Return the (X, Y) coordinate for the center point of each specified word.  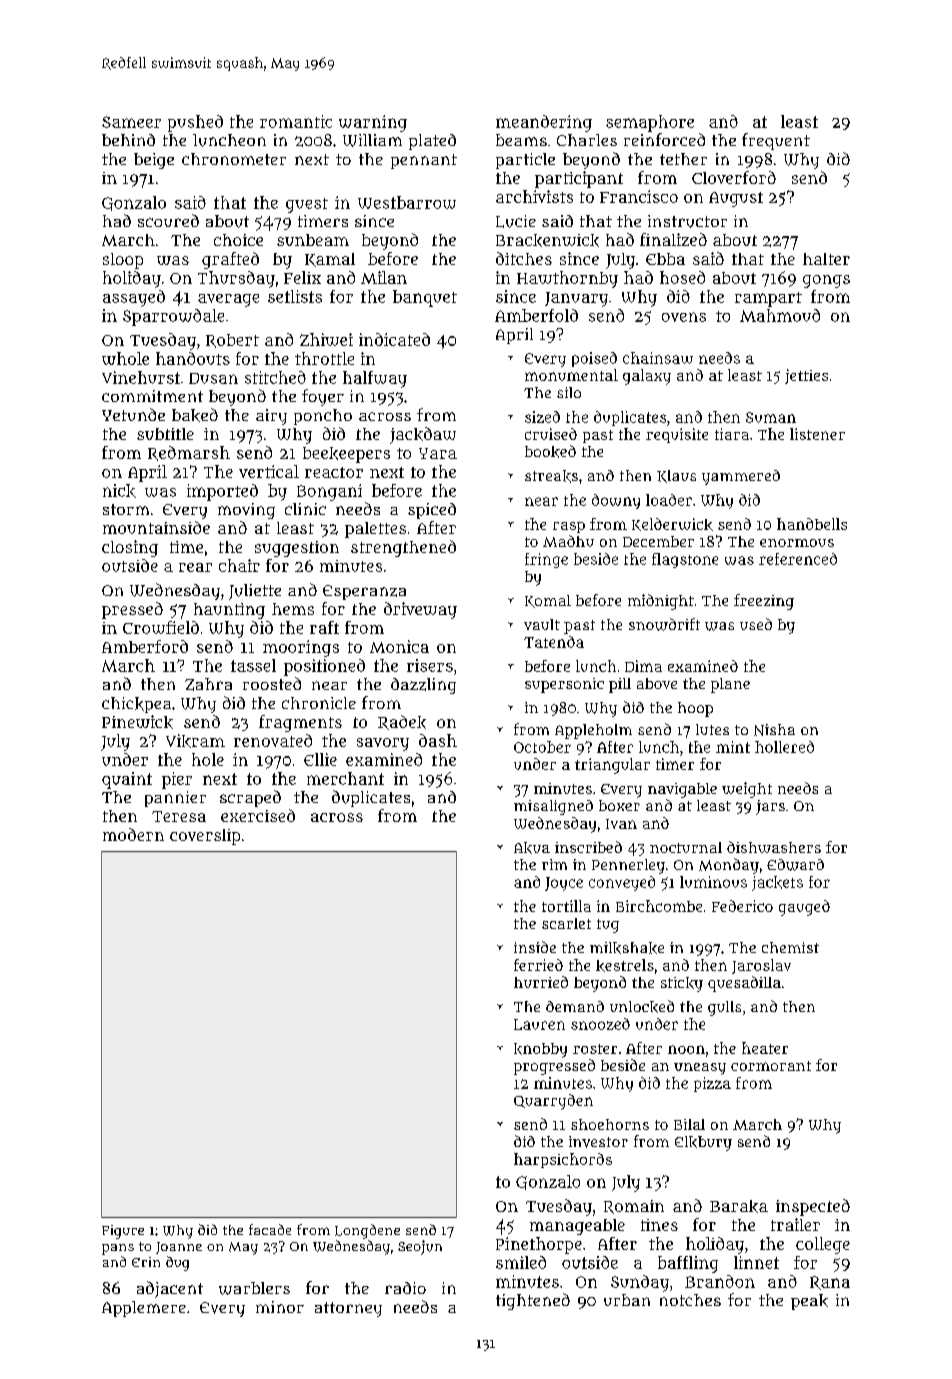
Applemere (144, 1309)
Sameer (131, 122)
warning (373, 123)
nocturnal (686, 847)
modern (133, 834)
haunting (229, 611)
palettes (375, 530)
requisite (677, 435)
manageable (577, 1227)
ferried (538, 965)
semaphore (650, 123)
